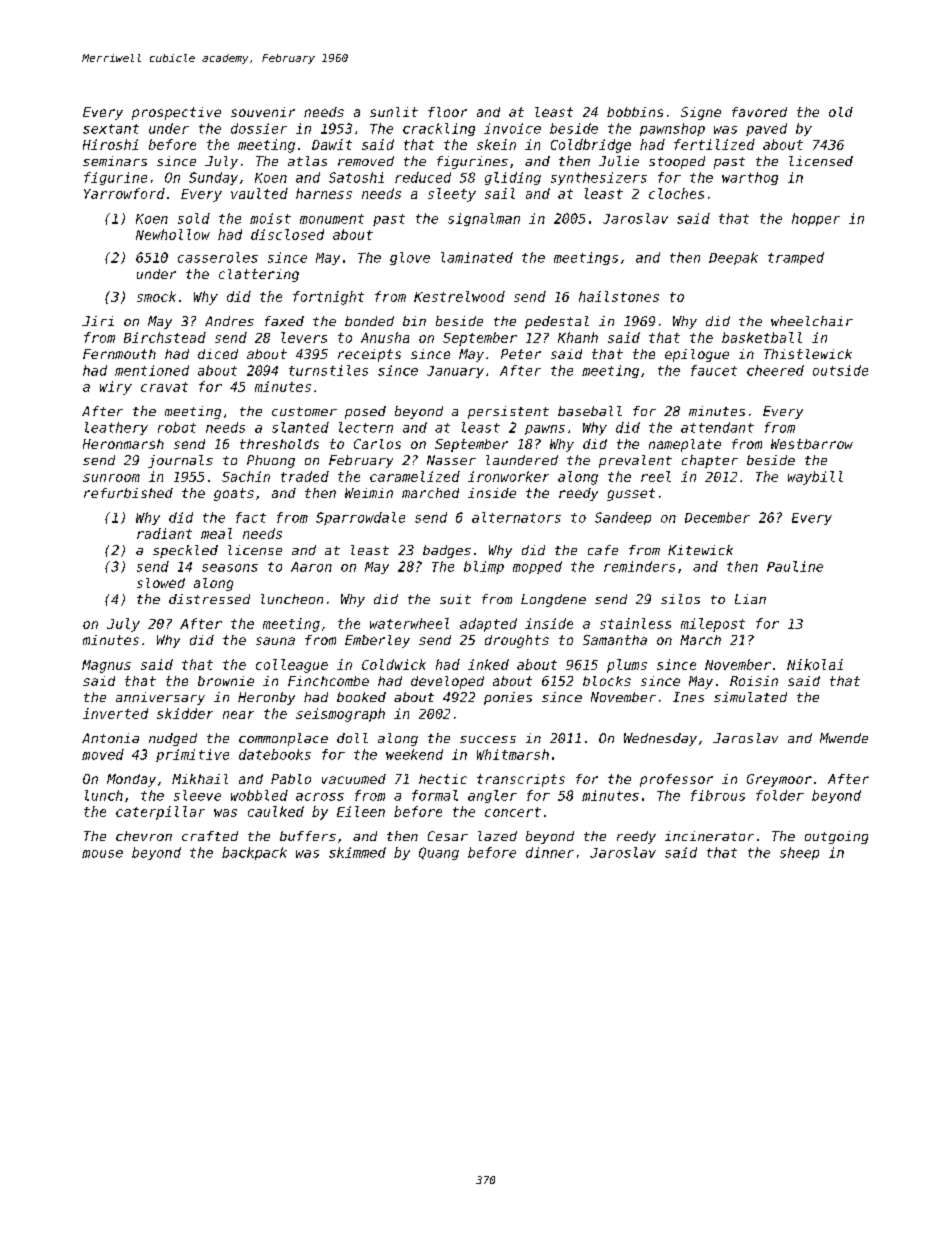 Image resolution: width=952 pixels, height=1233 pixels. I want to click on leathery, so click(116, 428).
